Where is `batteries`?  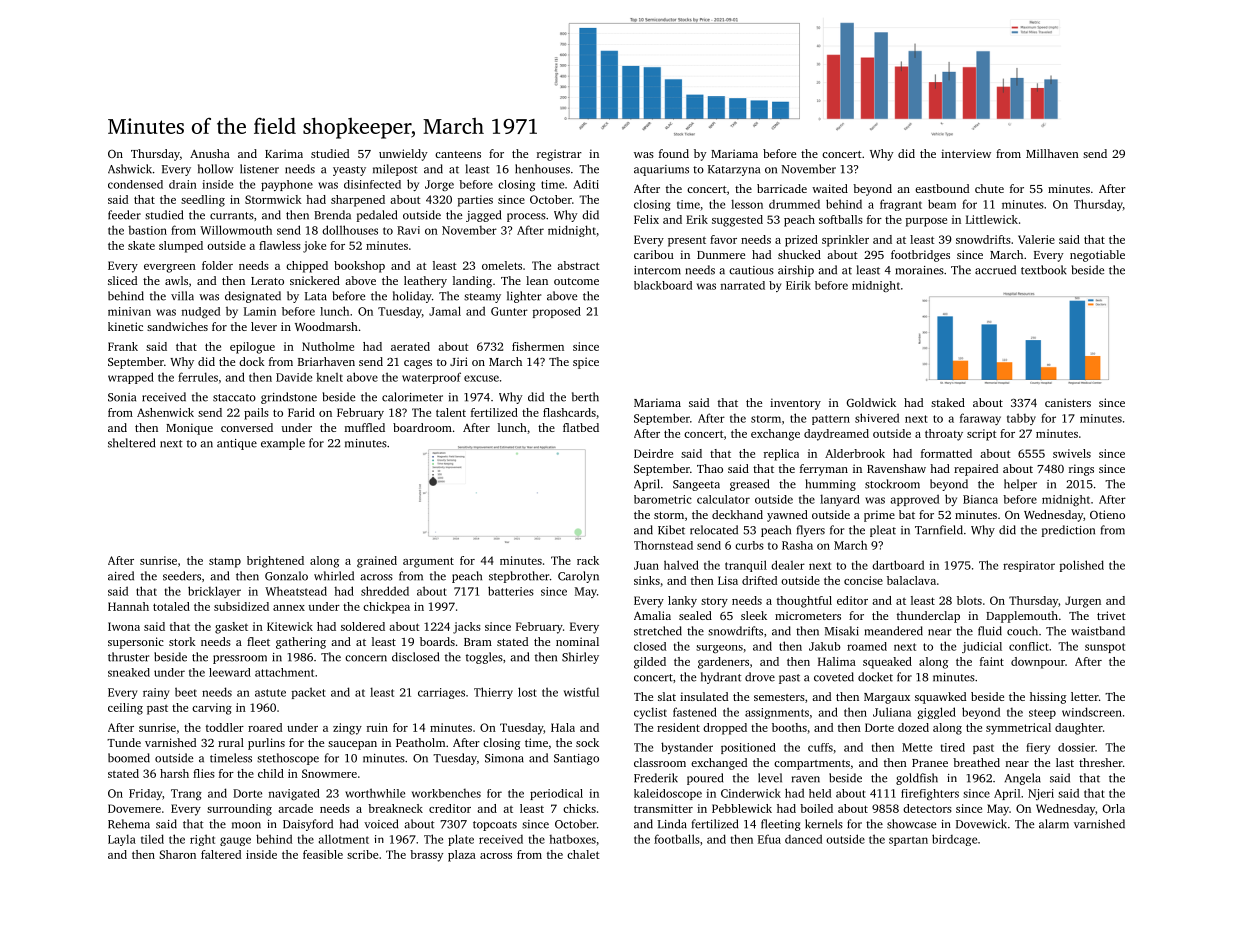
batteries is located at coordinates (511, 591).
